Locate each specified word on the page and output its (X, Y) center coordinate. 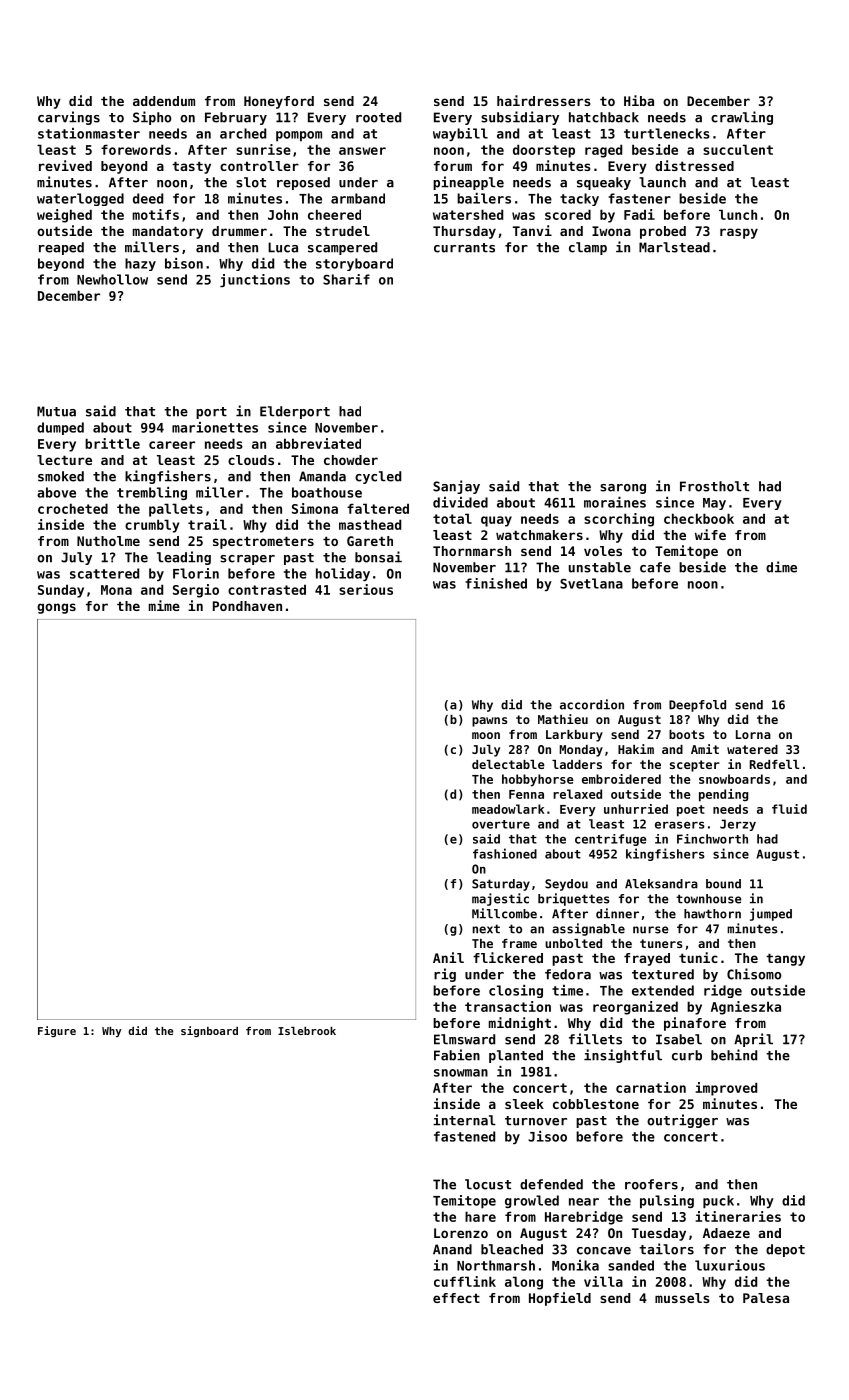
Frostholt (714, 486)
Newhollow (112, 279)
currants (464, 248)
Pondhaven (247, 606)
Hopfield (560, 1299)
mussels (682, 1298)
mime (164, 605)
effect (456, 1298)
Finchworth (712, 839)
